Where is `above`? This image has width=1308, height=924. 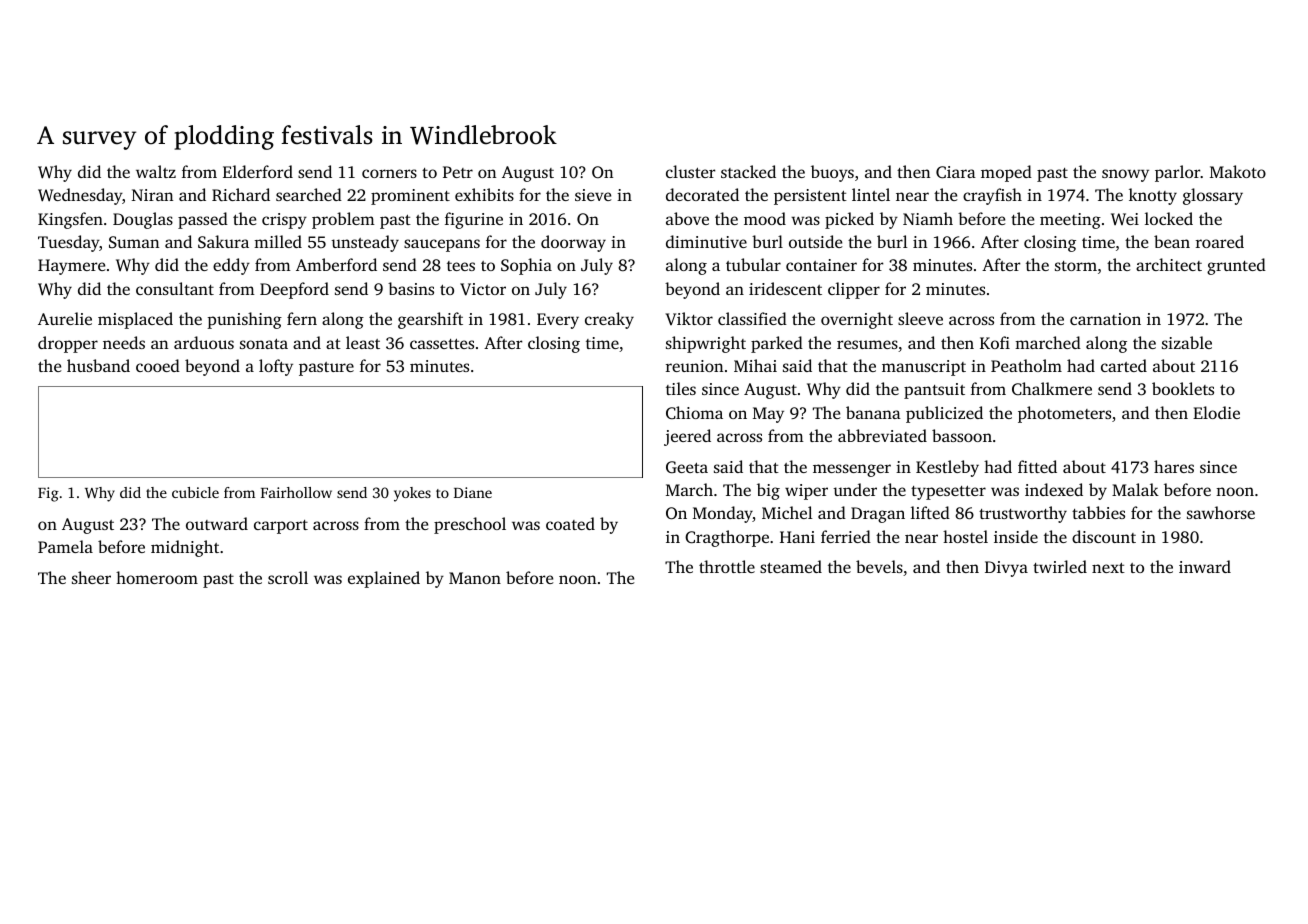
above is located at coordinates (687, 218).
